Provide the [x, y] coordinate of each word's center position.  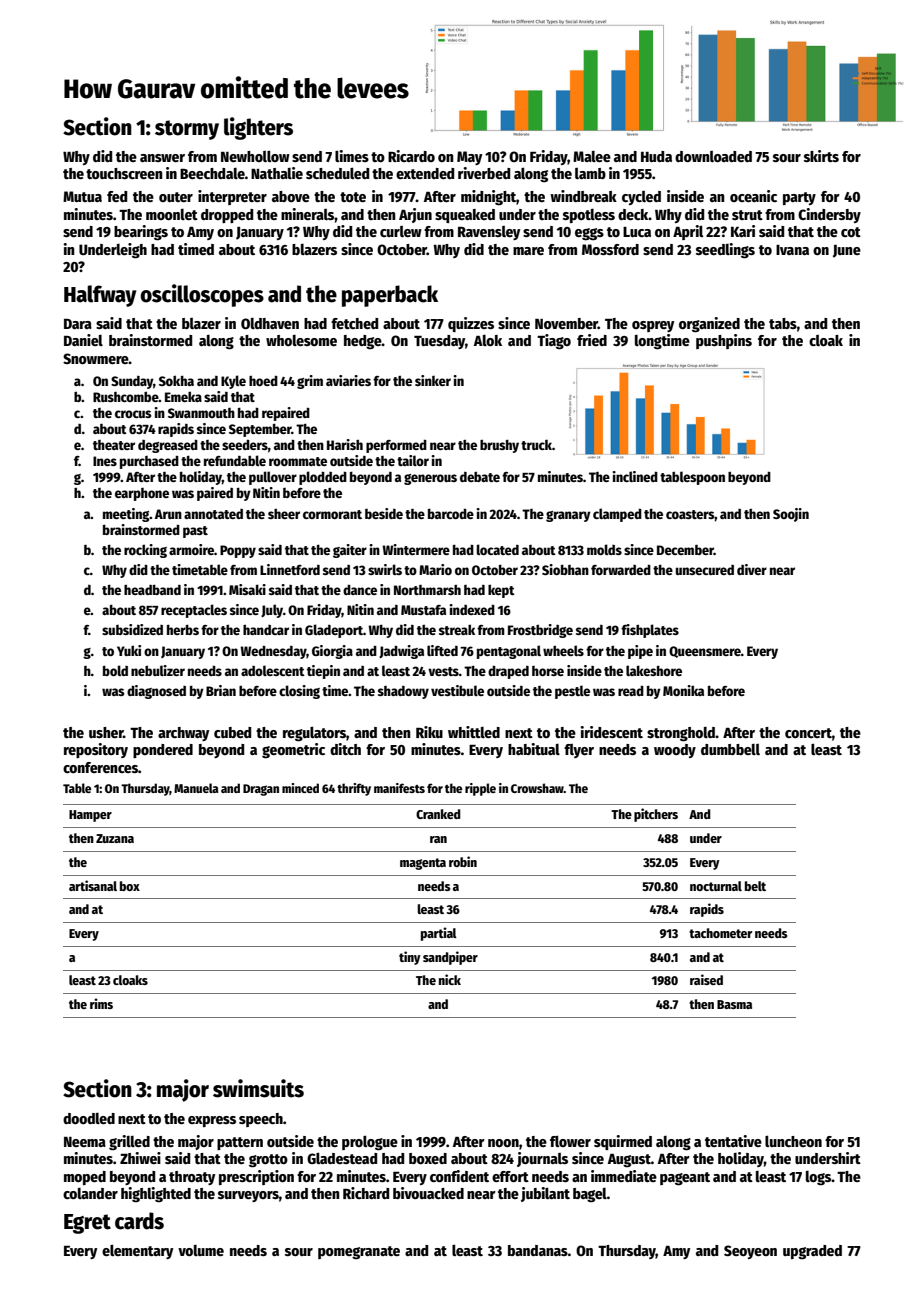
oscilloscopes [202, 295]
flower [570, 1141]
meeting [126, 515]
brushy [499, 446]
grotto [268, 1161]
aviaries [348, 380]
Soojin [791, 515]
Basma [734, 1004]
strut [747, 215]
